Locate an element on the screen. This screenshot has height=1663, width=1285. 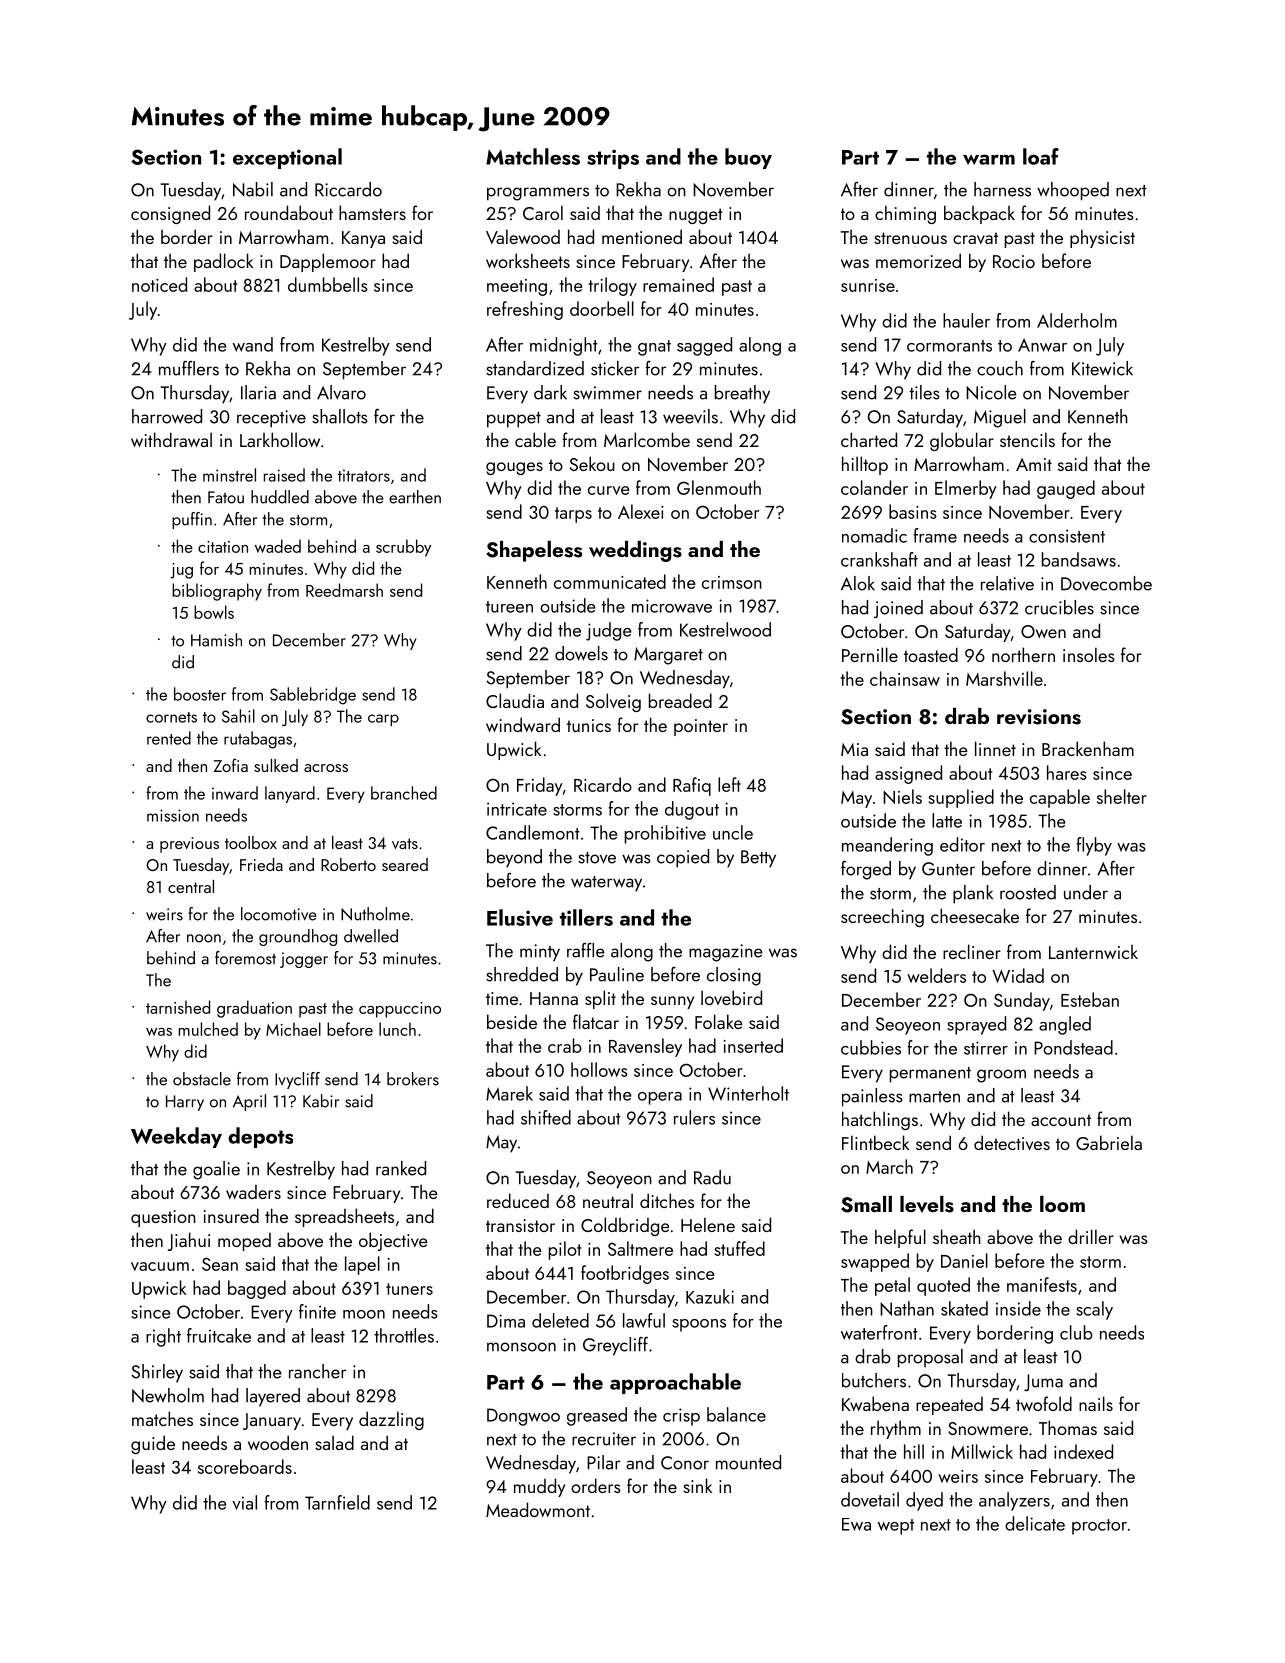
Matchless is located at coordinates (533, 156).
